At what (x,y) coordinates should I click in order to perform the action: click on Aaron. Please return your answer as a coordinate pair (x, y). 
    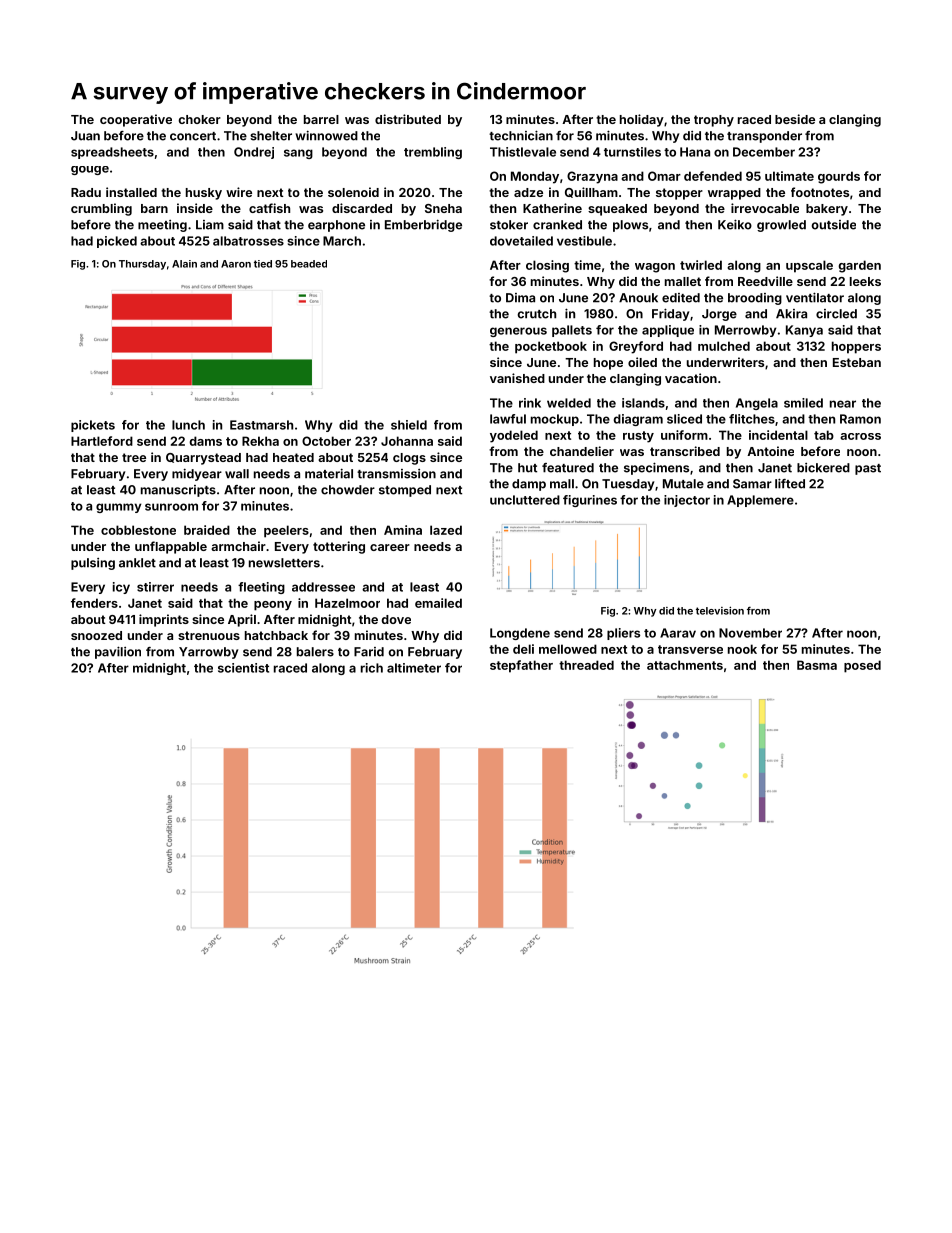
    Looking at the image, I should click on (236, 264).
